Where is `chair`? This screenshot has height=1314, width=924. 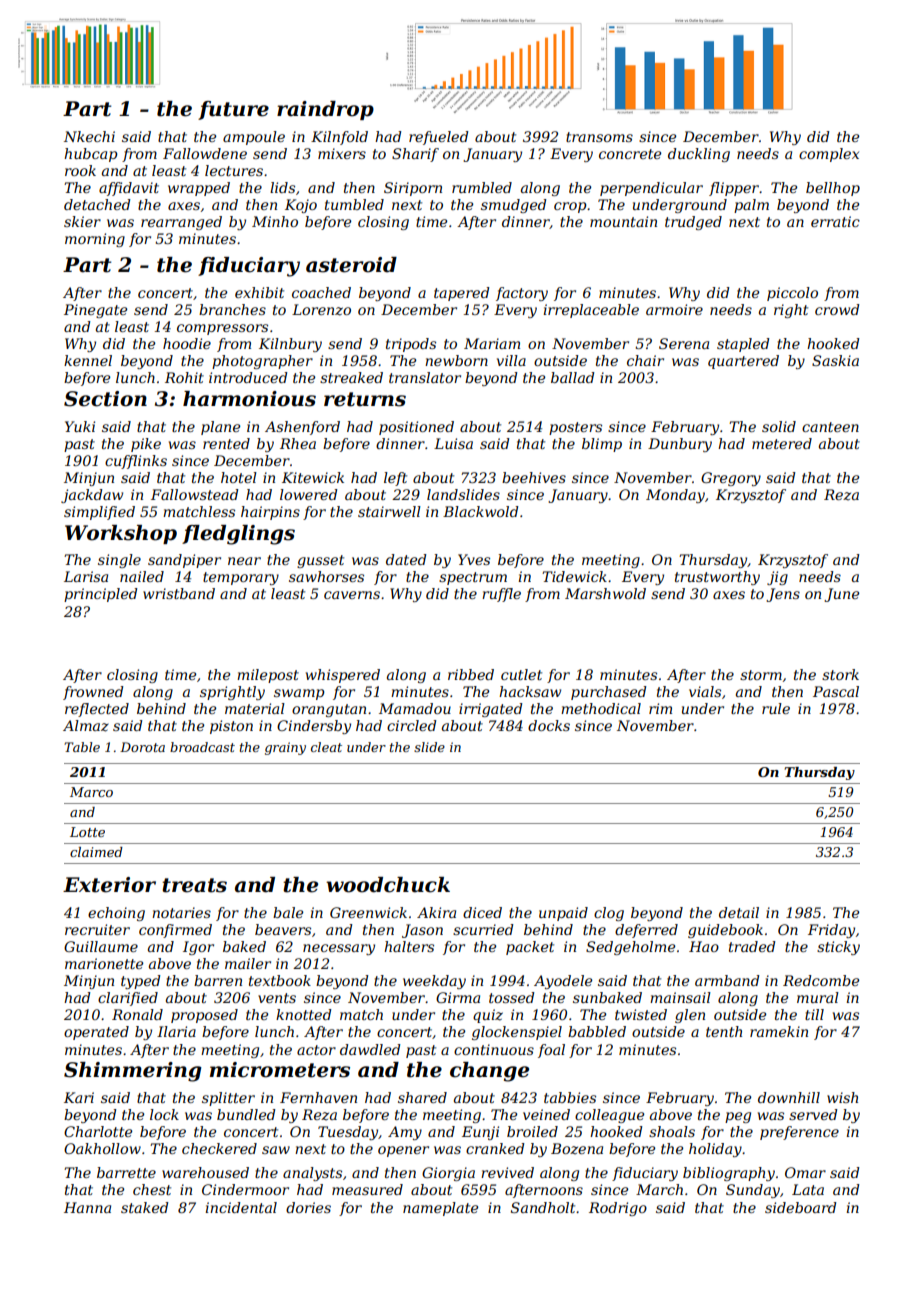 chair is located at coordinates (645, 360).
